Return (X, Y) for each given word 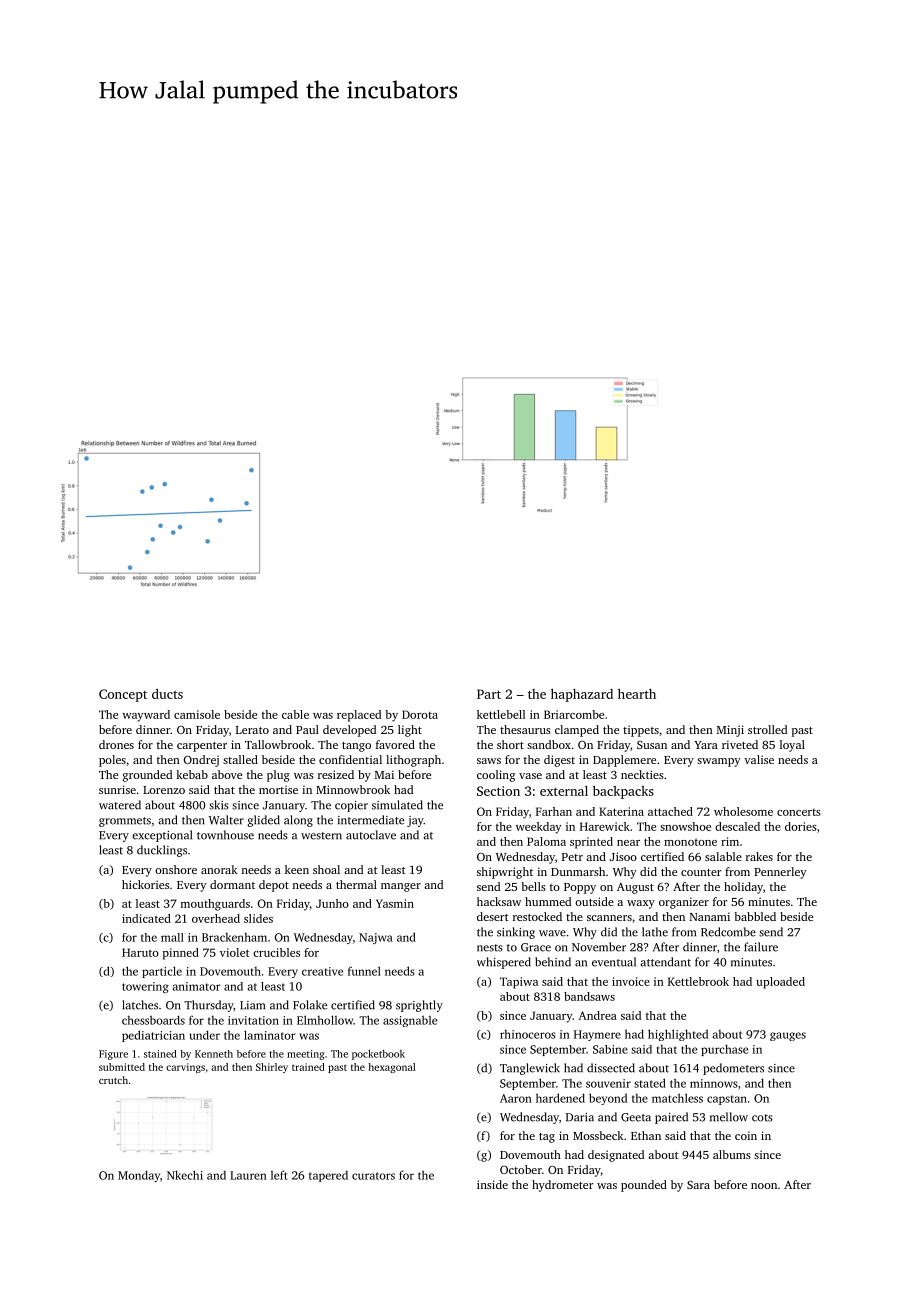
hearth (637, 694)
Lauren (248, 1175)
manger (401, 887)
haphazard (582, 695)
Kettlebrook (698, 981)
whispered (504, 963)
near (628, 843)
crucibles (276, 952)
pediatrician (153, 1036)
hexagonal (392, 1068)
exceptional (162, 836)
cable (295, 714)
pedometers (733, 1069)
